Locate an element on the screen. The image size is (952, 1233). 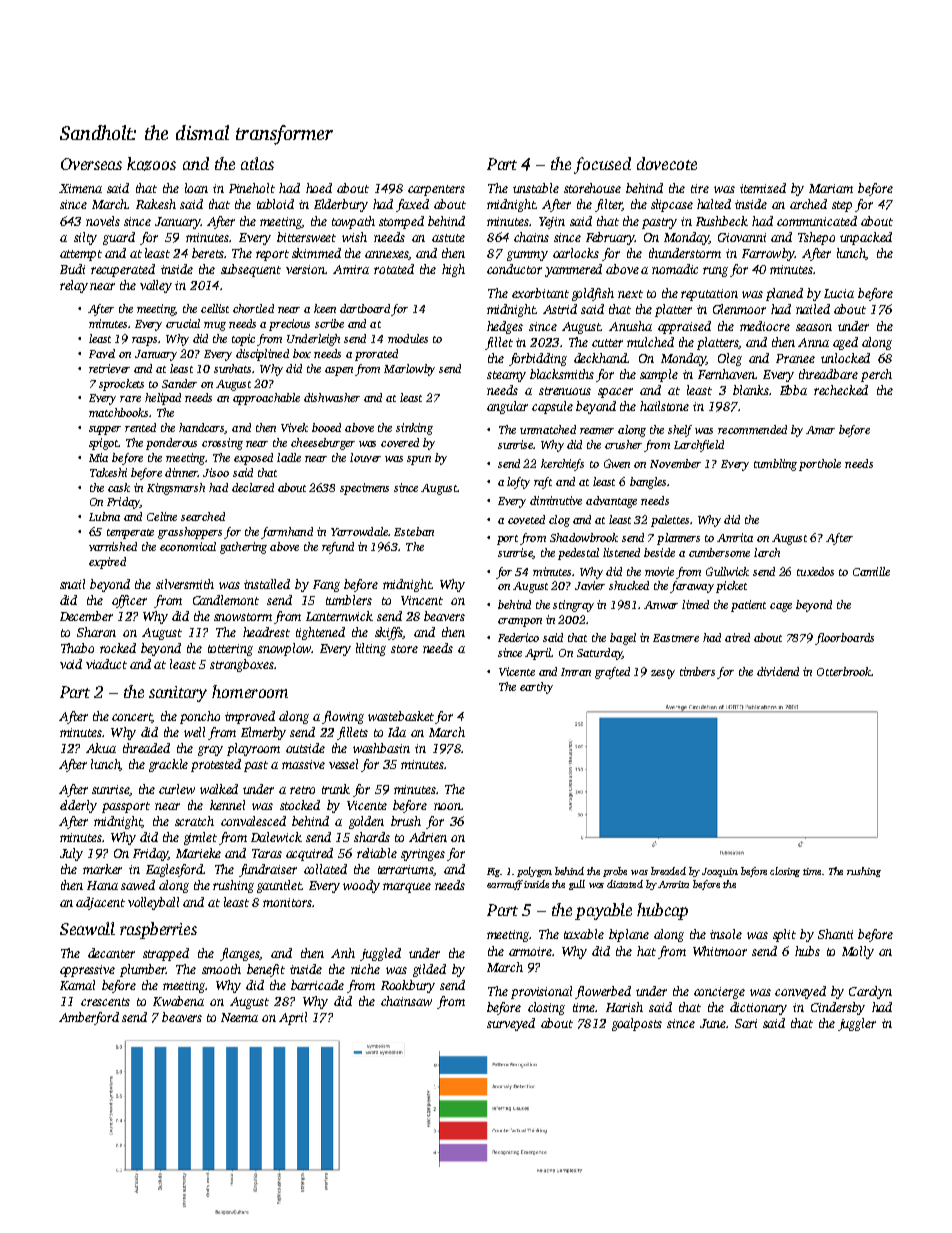
lilting is located at coordinates (371, 649).
